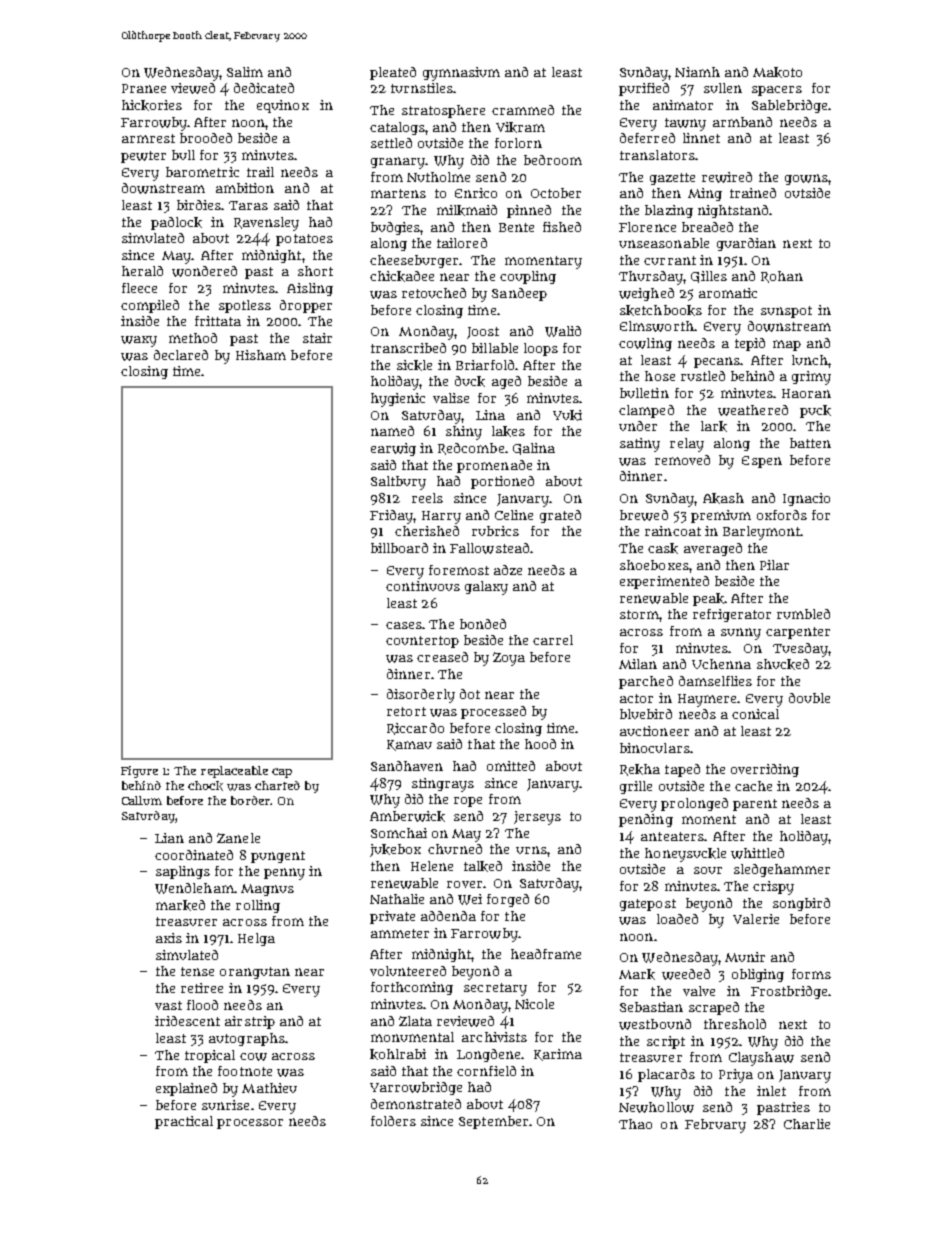 This screenshot has width=952, height=1233. Describe the element at coordinates (143, 157) in the screenshot. I see `pewter` at that location.
